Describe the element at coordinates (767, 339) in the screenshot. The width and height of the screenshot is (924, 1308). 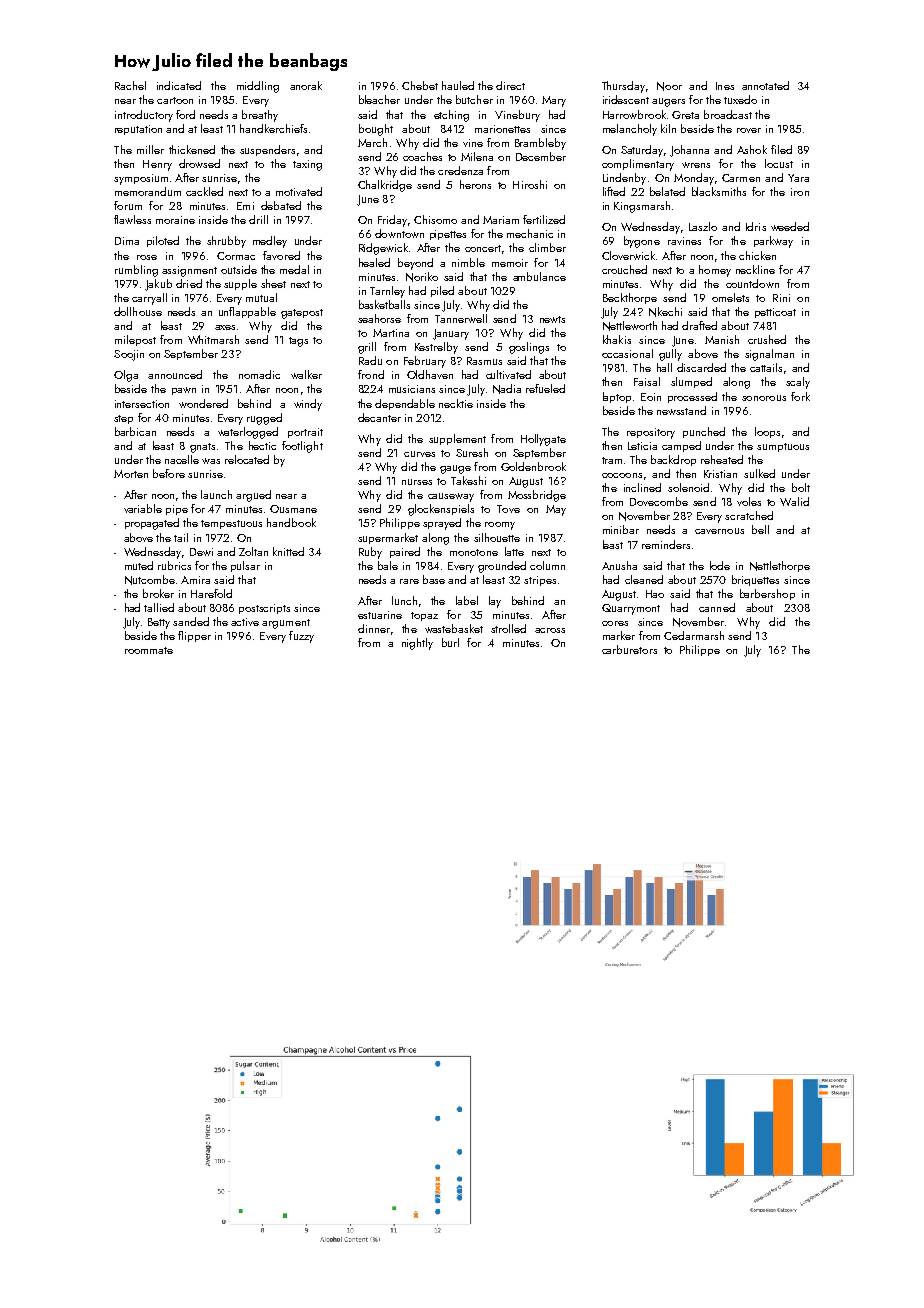
I see `crushed` at that location.
